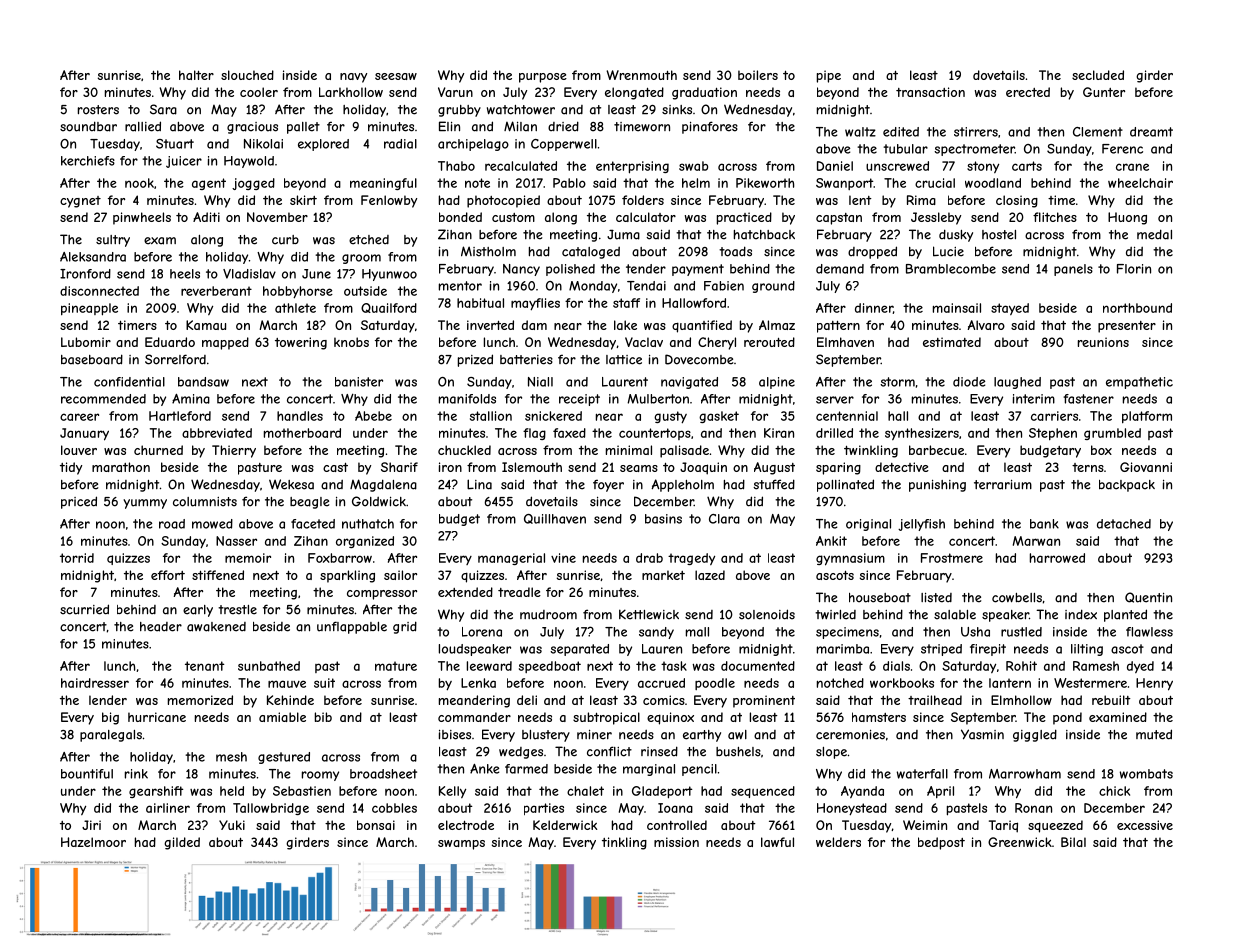 The image size is (1233, 952). I want to click on boilers, so click(758, 75).
